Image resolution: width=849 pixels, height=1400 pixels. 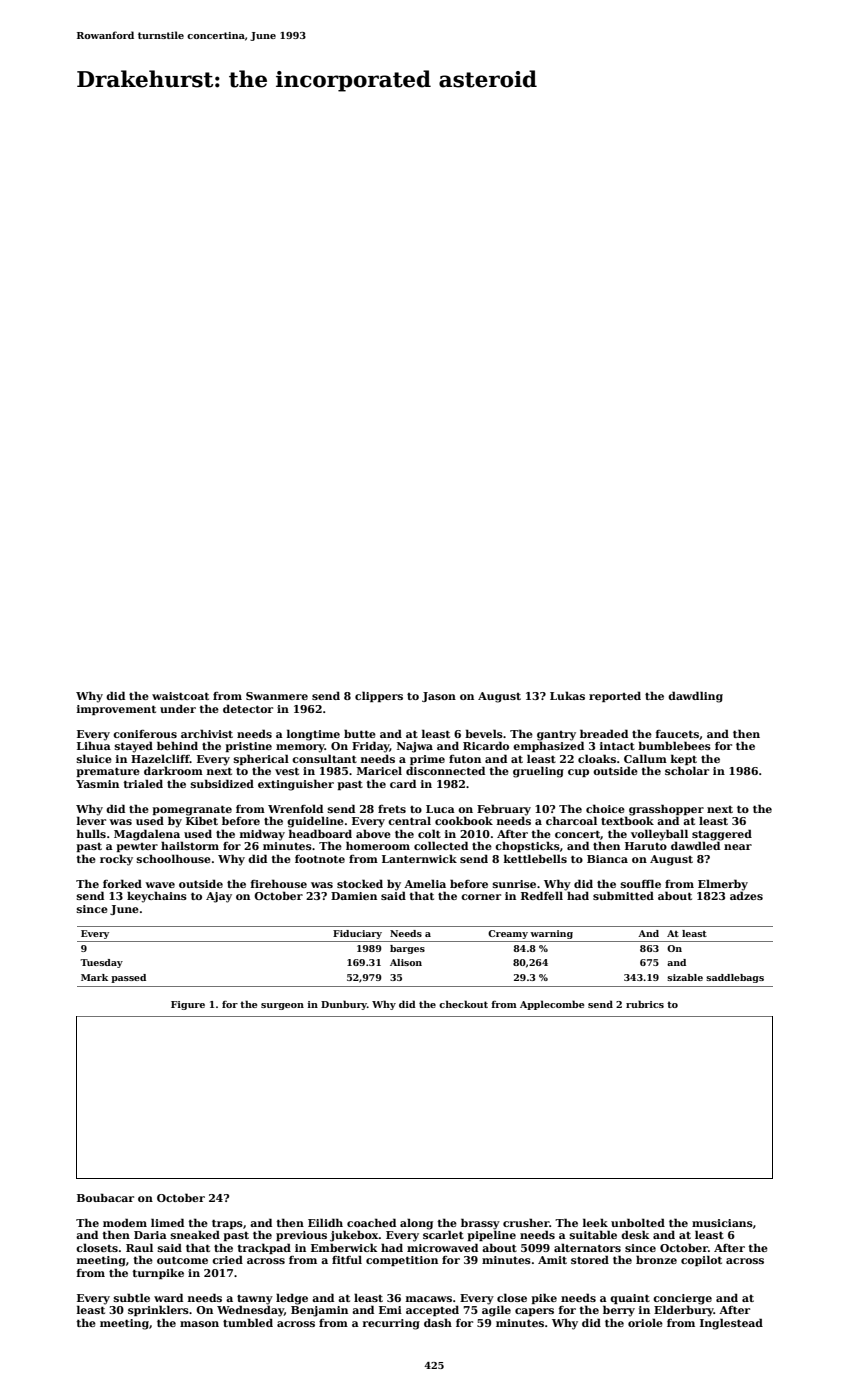 I want to click on Applecombe, so click(x=552, y=1005).
